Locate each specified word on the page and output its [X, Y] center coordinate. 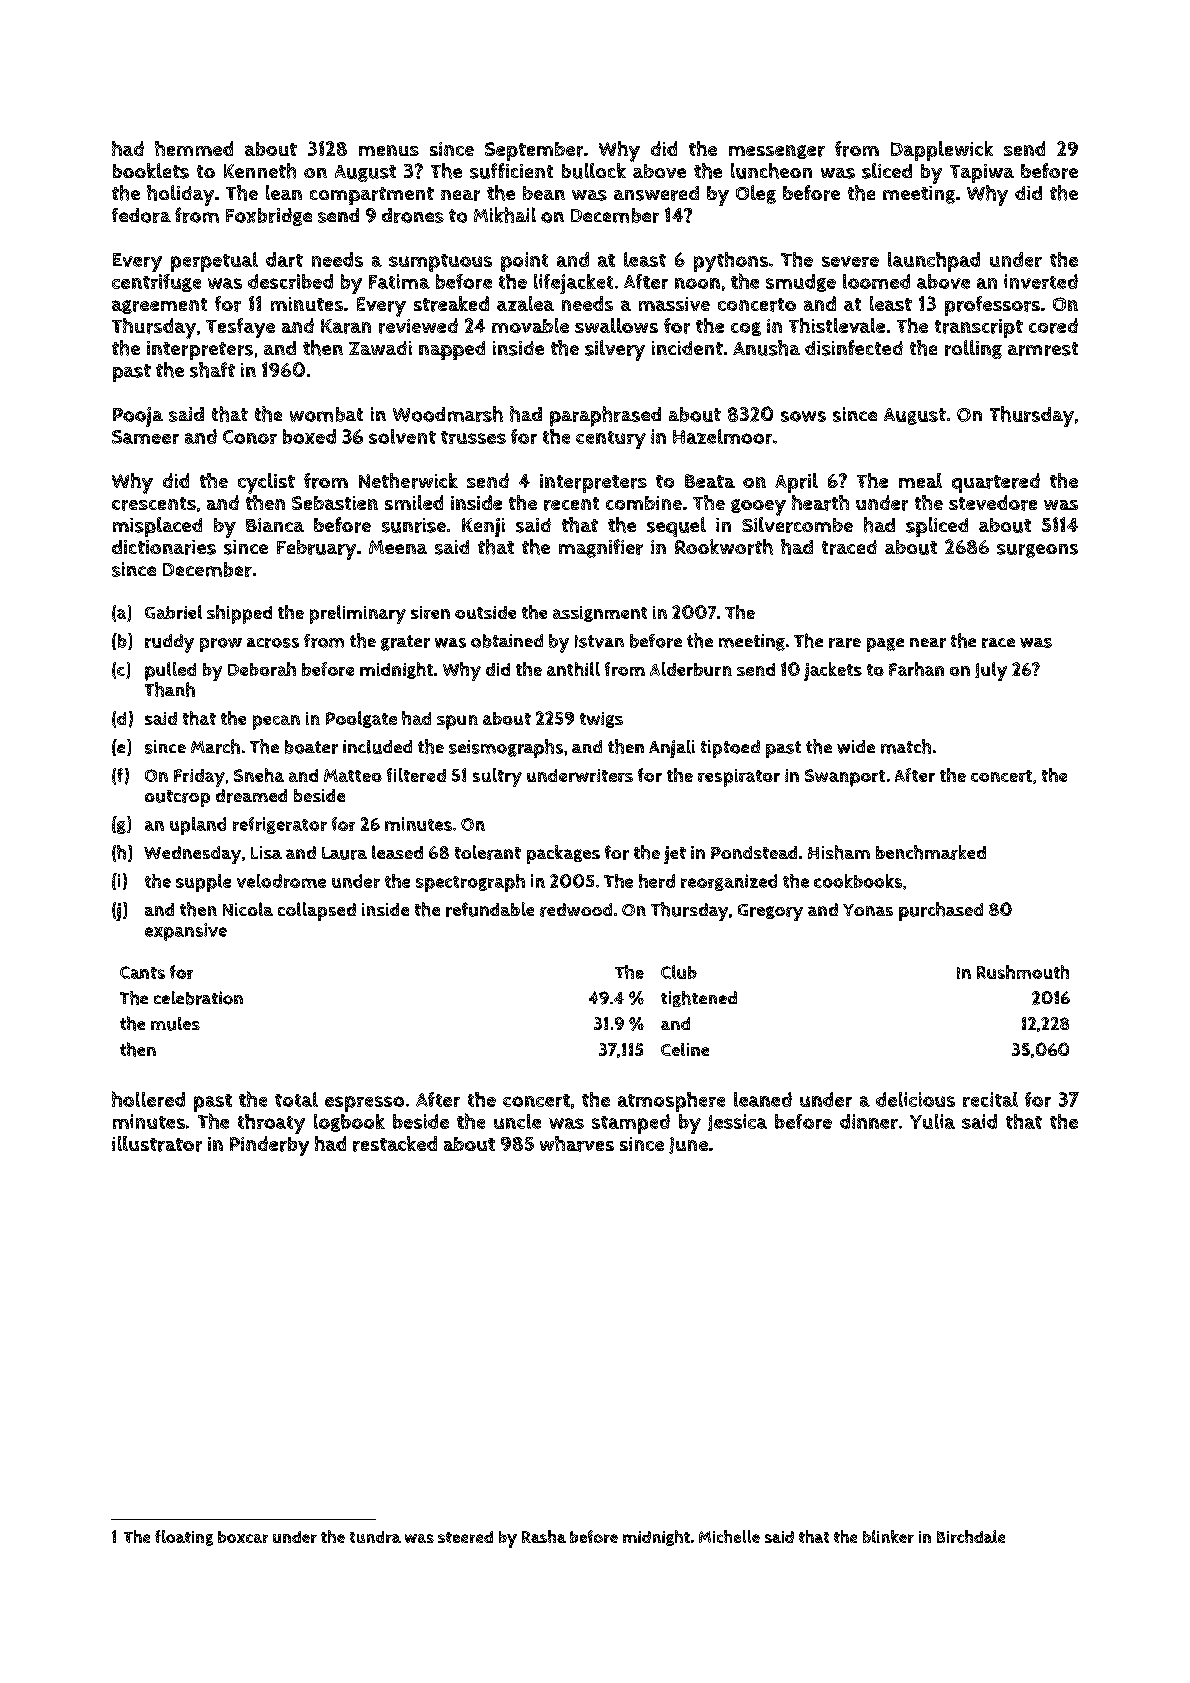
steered [465, 1537]
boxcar [243, 1537]
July [991, 671]
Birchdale [971, 1536]
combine [644, 503]
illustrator [157, 1144]
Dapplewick [942, 151]
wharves [577, 1144]
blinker [888, 1536]
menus [389, 150]
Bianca [275, 525]
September [534, 151]
